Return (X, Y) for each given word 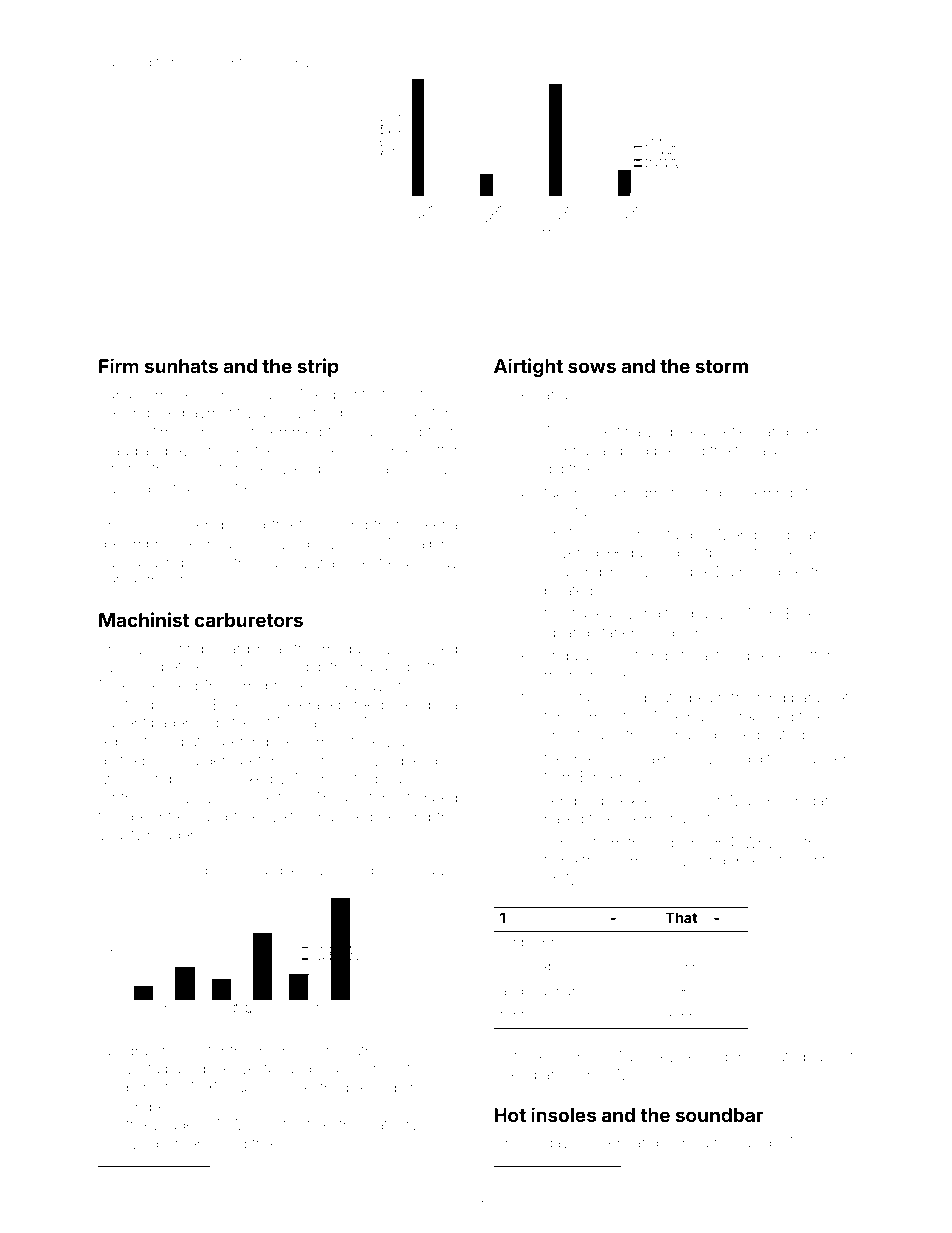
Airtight (528, 367)
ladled (664, 1178)
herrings (773, 494)
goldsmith (227, 1179)
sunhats (181, 366)
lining (537, 1180)
